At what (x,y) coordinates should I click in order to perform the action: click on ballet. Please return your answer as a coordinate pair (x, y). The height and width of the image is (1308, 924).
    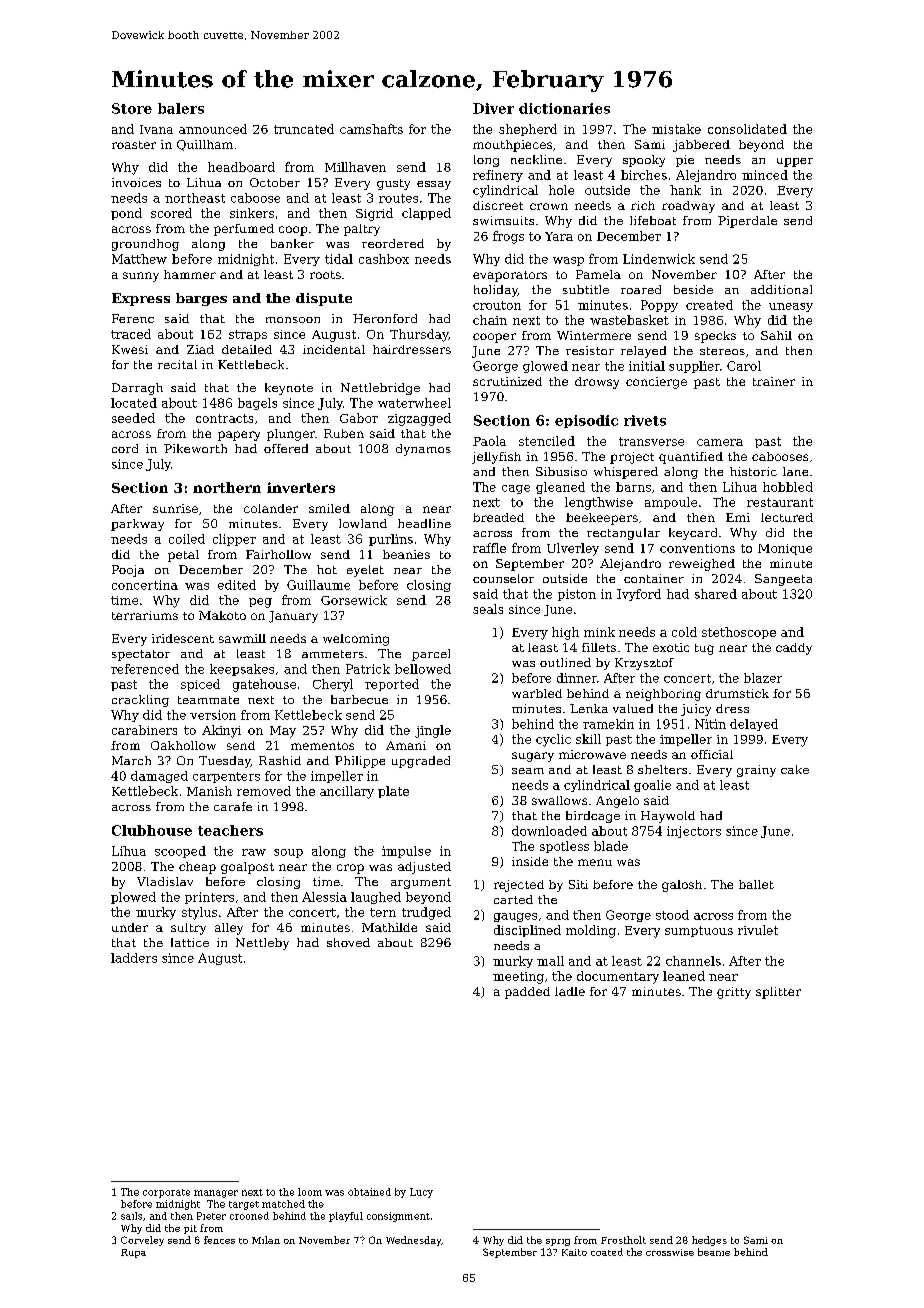
    Looking at the image, I should click on (756, 884).
